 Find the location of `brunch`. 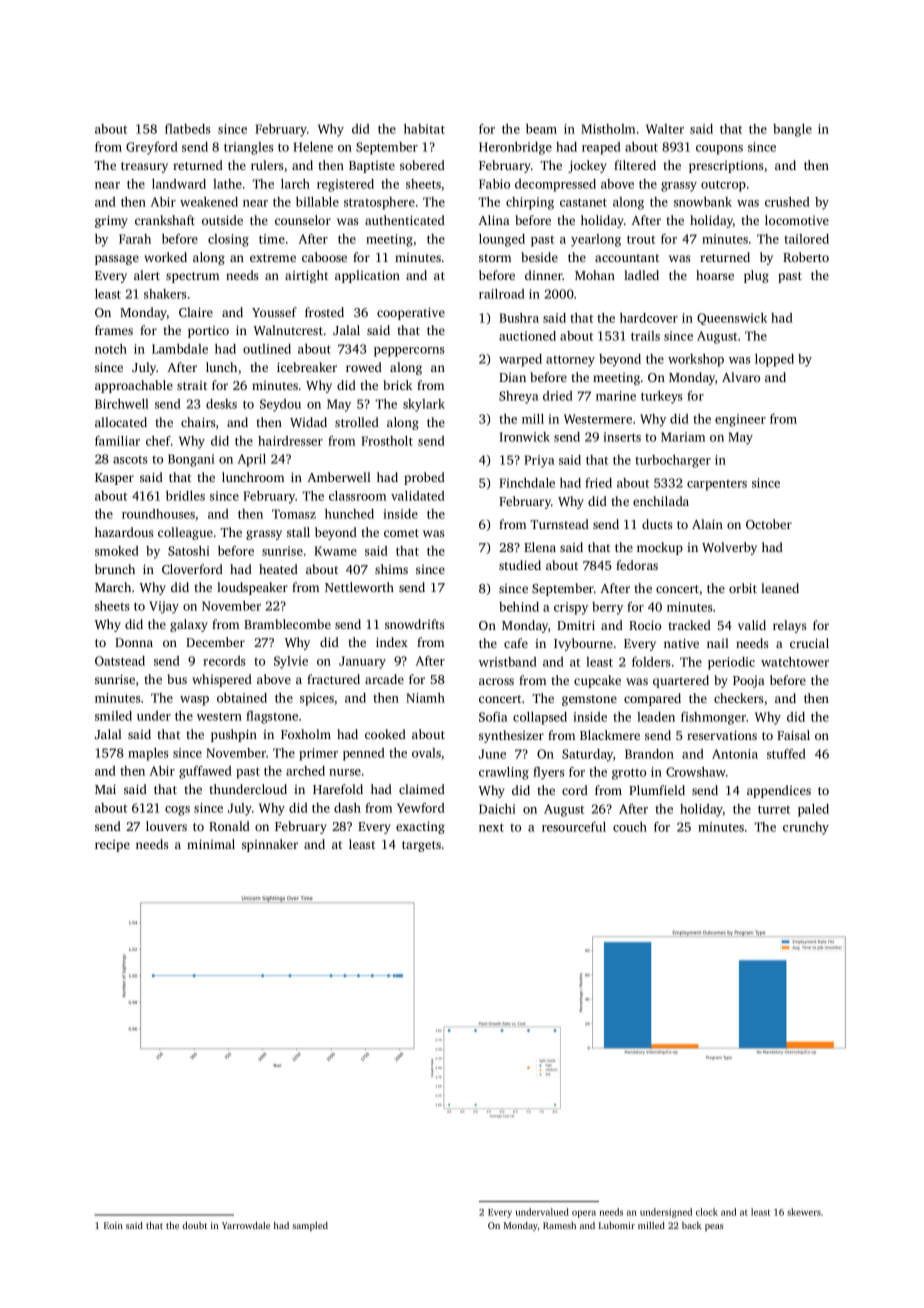

brunch is located at coordinates (115, 569).
